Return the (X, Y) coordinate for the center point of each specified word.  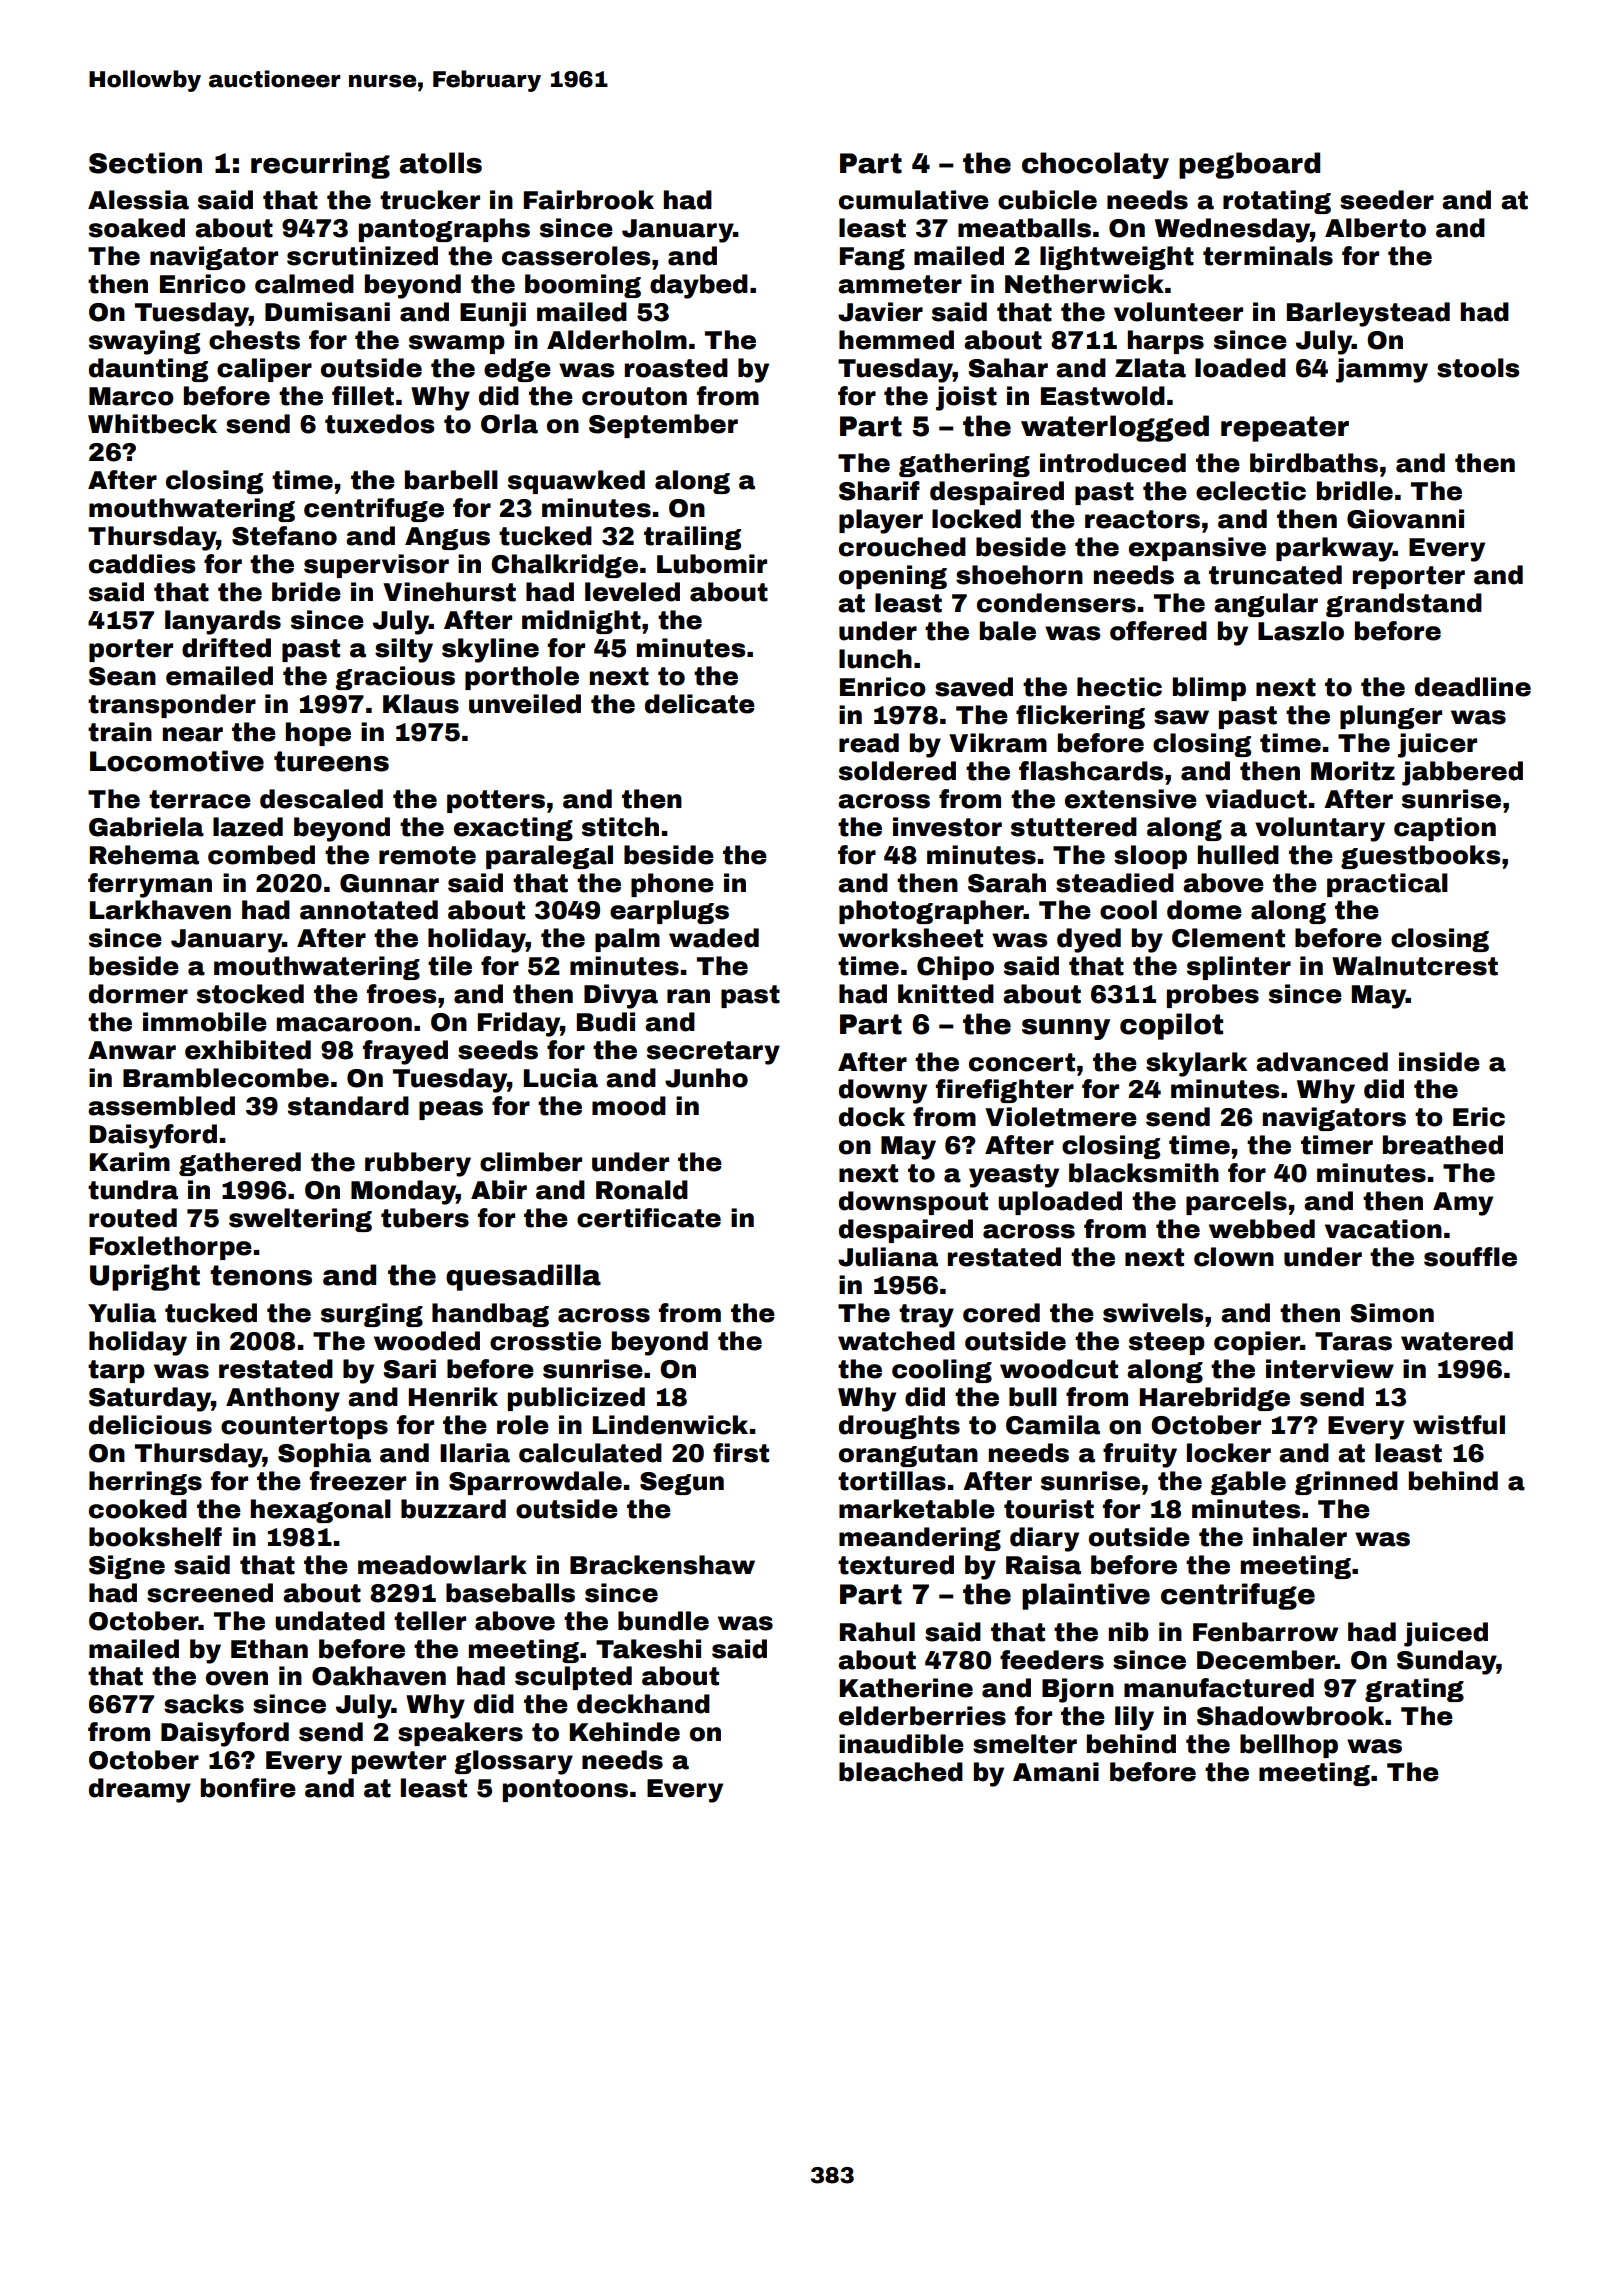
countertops (304, 1427)
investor (947, 827)
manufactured (1219, 1688)
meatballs (1024, 228)
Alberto (1375, 228)
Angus (447, 538)
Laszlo (1301, 631)
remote (427, 855)
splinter (1239, 968)
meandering (920, 1539)
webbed (1262, 1229)
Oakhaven (379, 1676)
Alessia (138, 200)
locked (976, 519)
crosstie (545, 1341)
